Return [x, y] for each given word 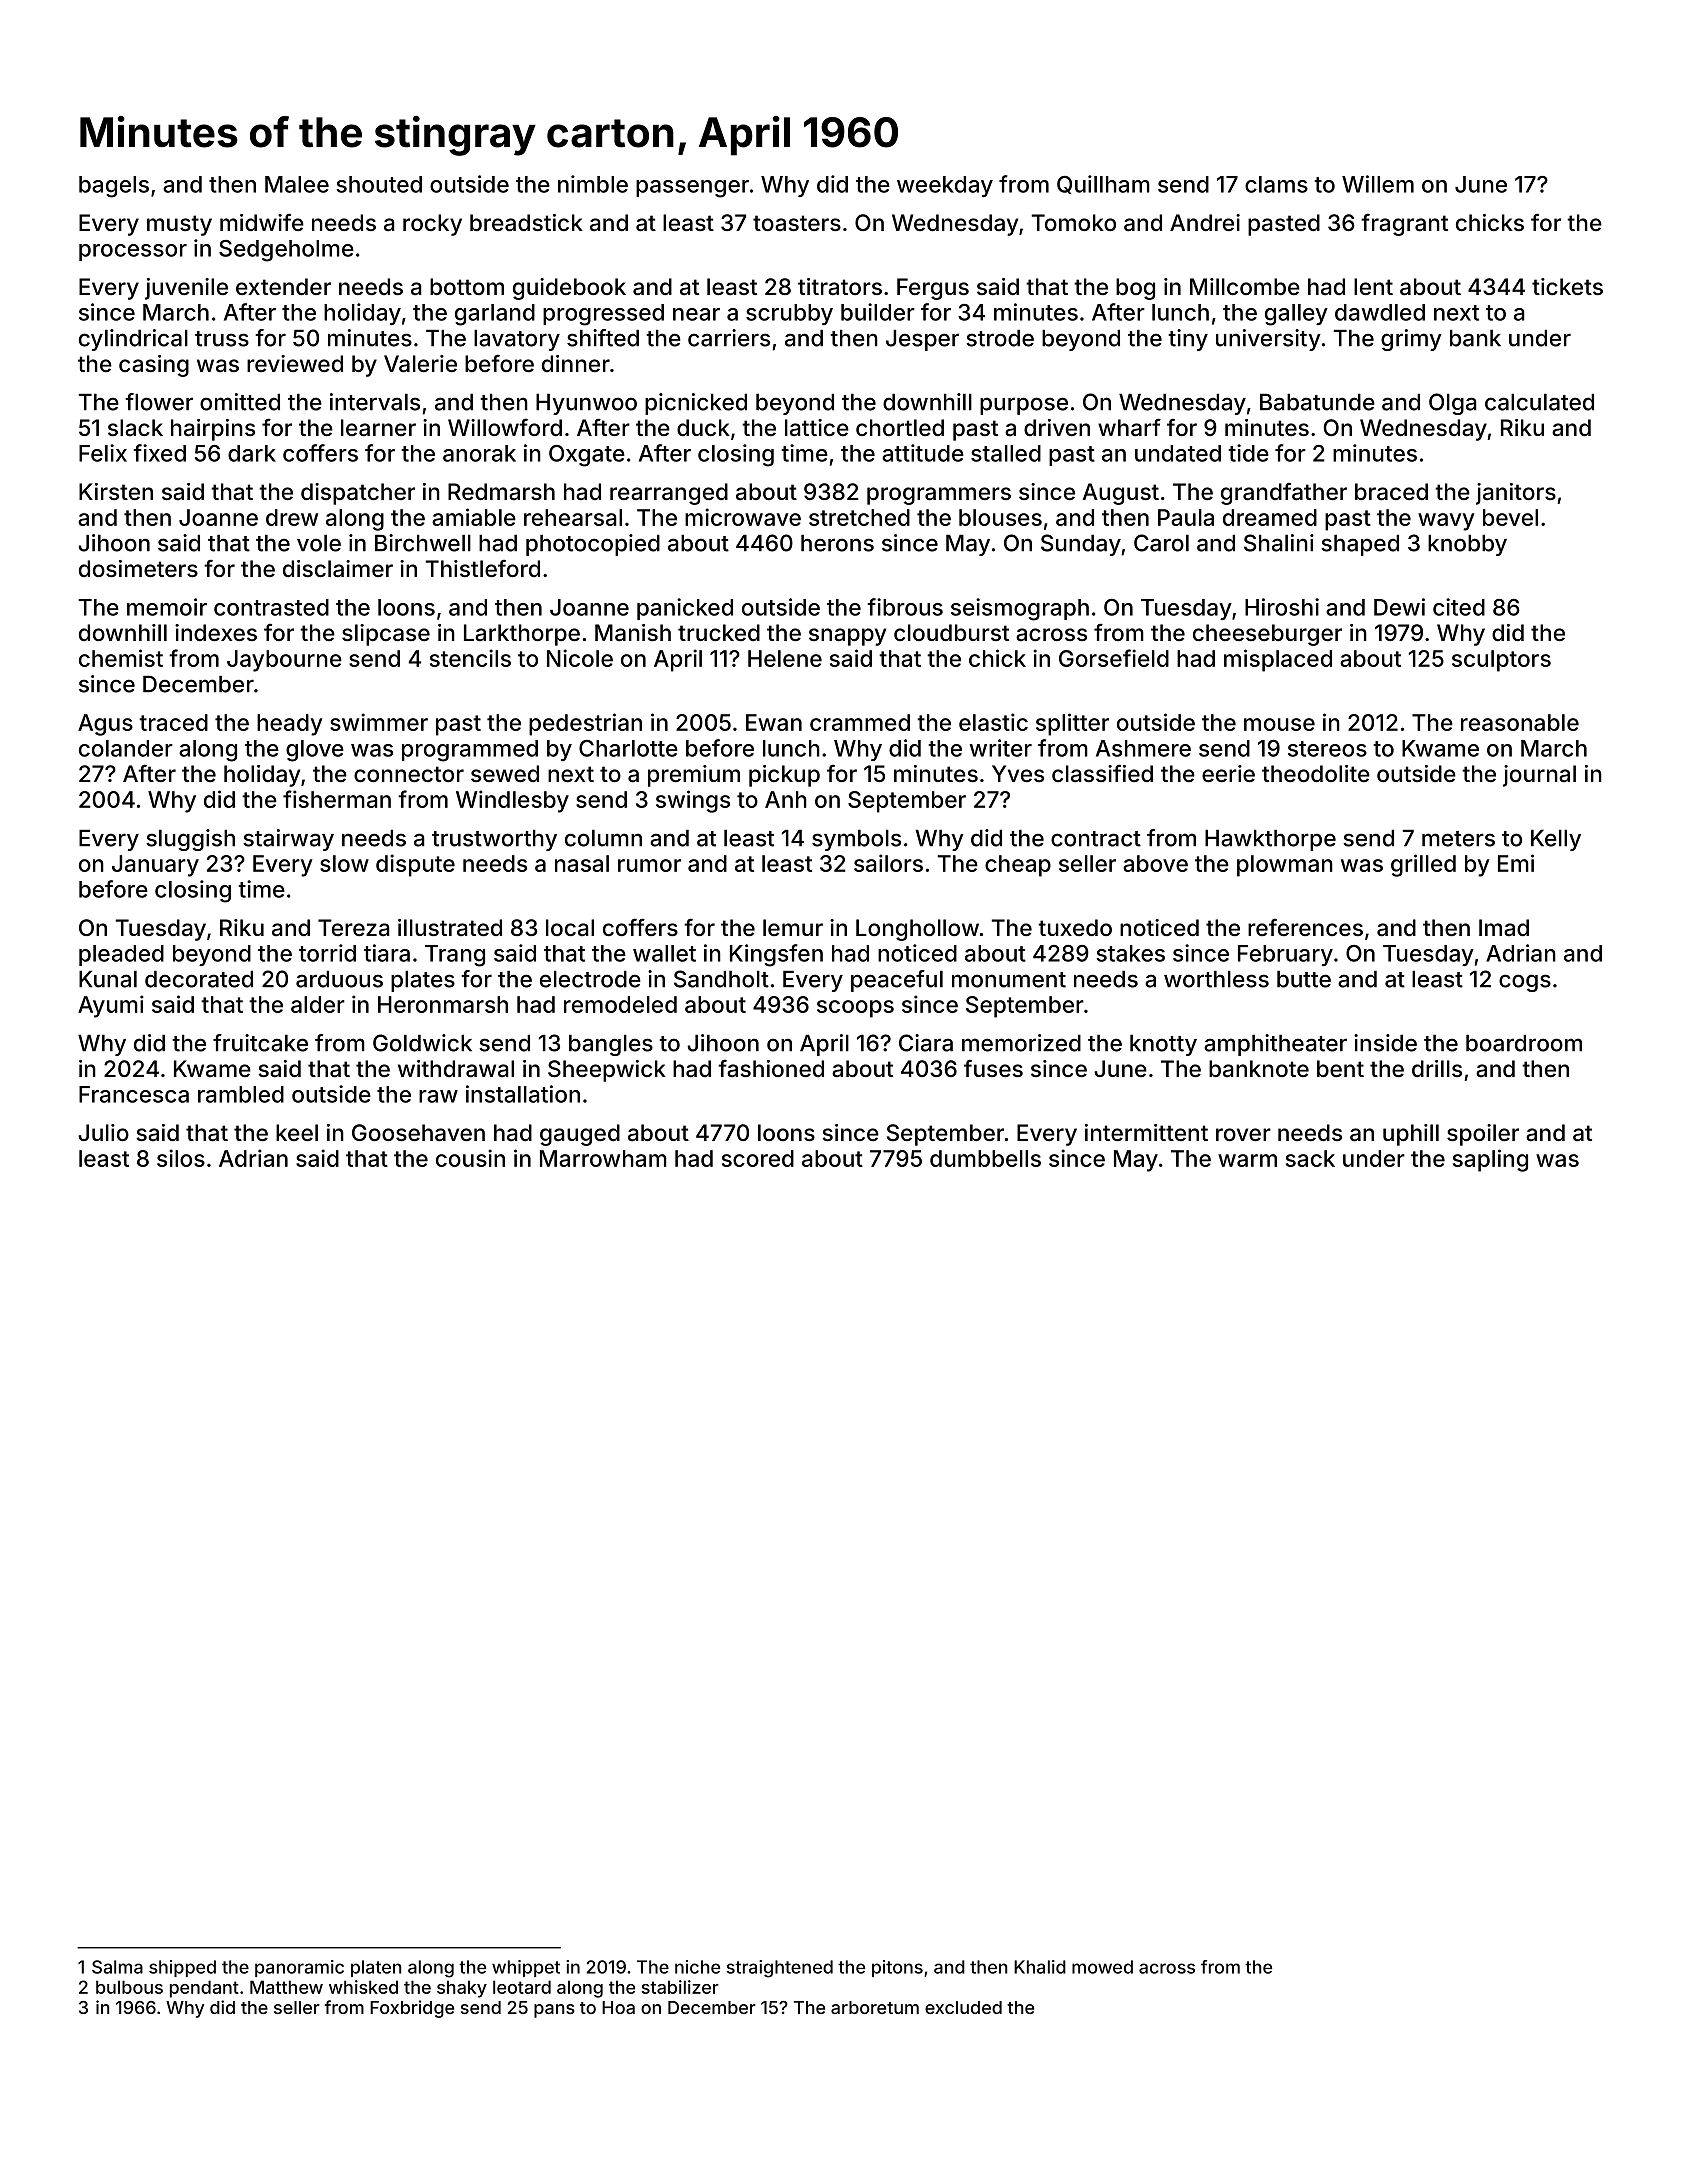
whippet [526, 1968]
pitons [897, 1968]
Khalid [1040, 1967]
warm [1247, 1160]
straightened [780, 1969]
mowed [1102, 1967]
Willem [1378, 184]
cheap [1018, 866]
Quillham [1103, 184]
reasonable [1520, 722]
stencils [470, 658]
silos [181, 1158]
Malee [297, 184]
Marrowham [603, 1158]
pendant [204, 1989]
